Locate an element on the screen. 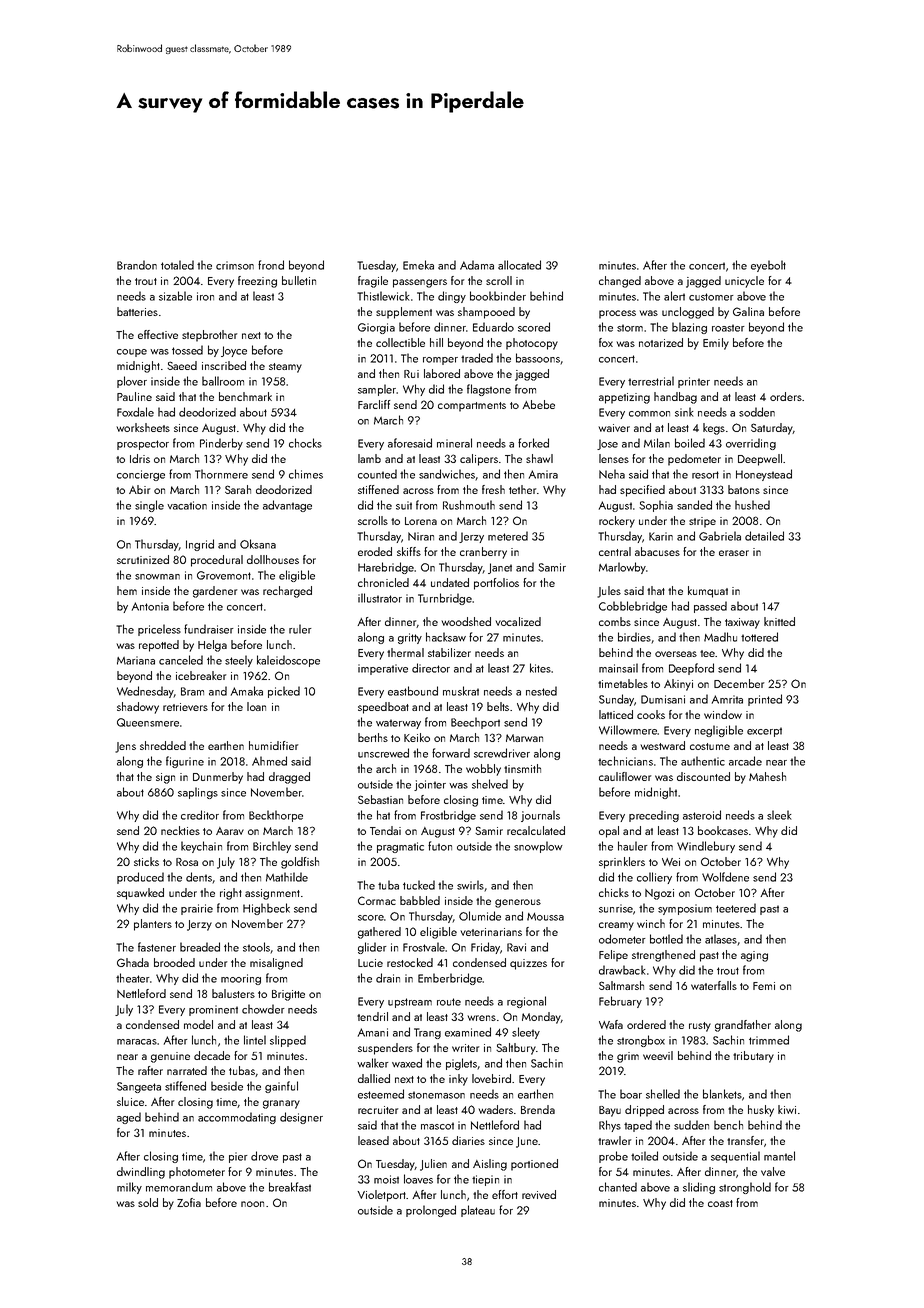 The width and height of the screenshot is (924, 1308). plateau is located at coordinates (478, 1211).
